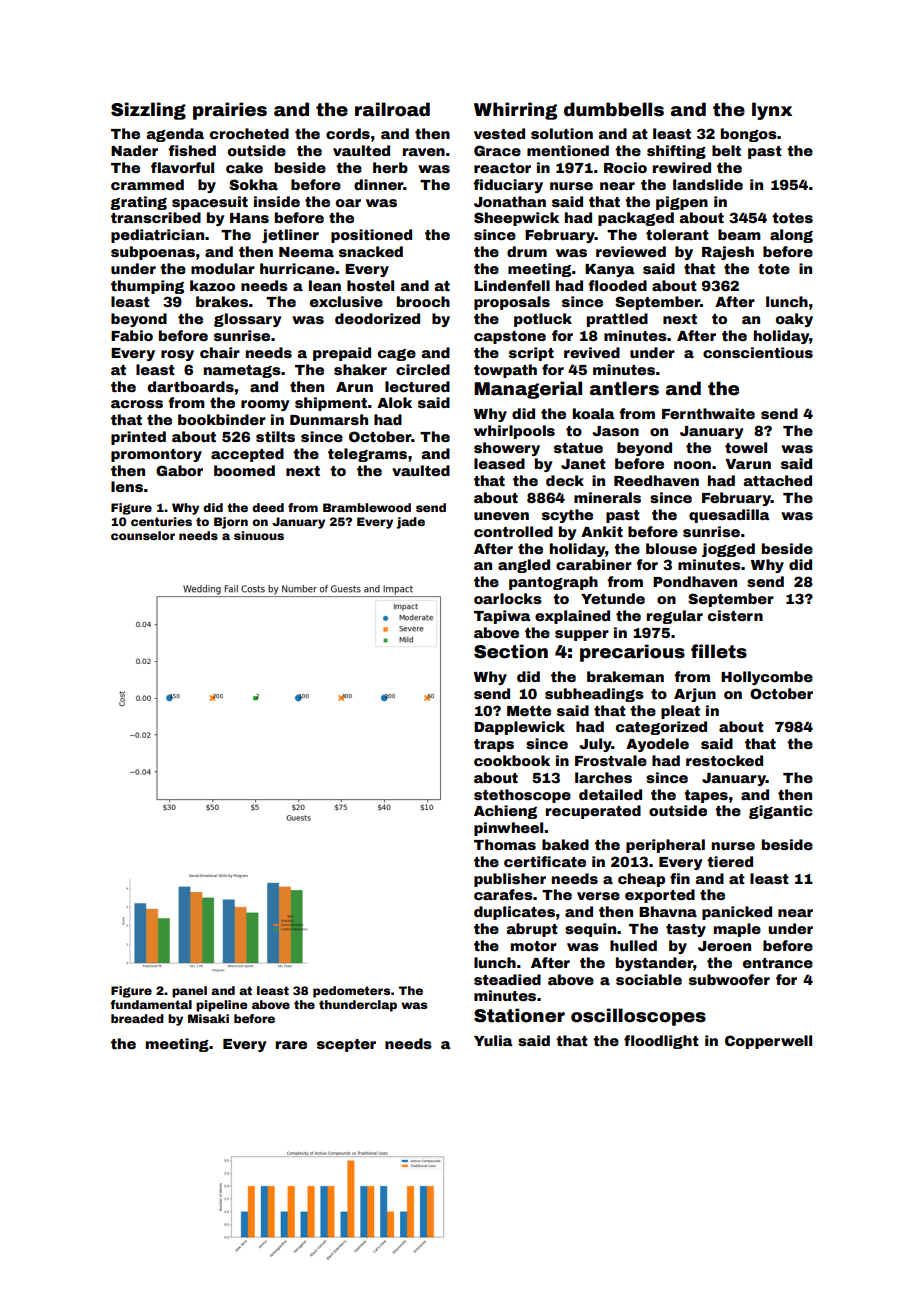 The height and width of the image is (1308, 924). I want to click on prairies, so click(230, 111).
